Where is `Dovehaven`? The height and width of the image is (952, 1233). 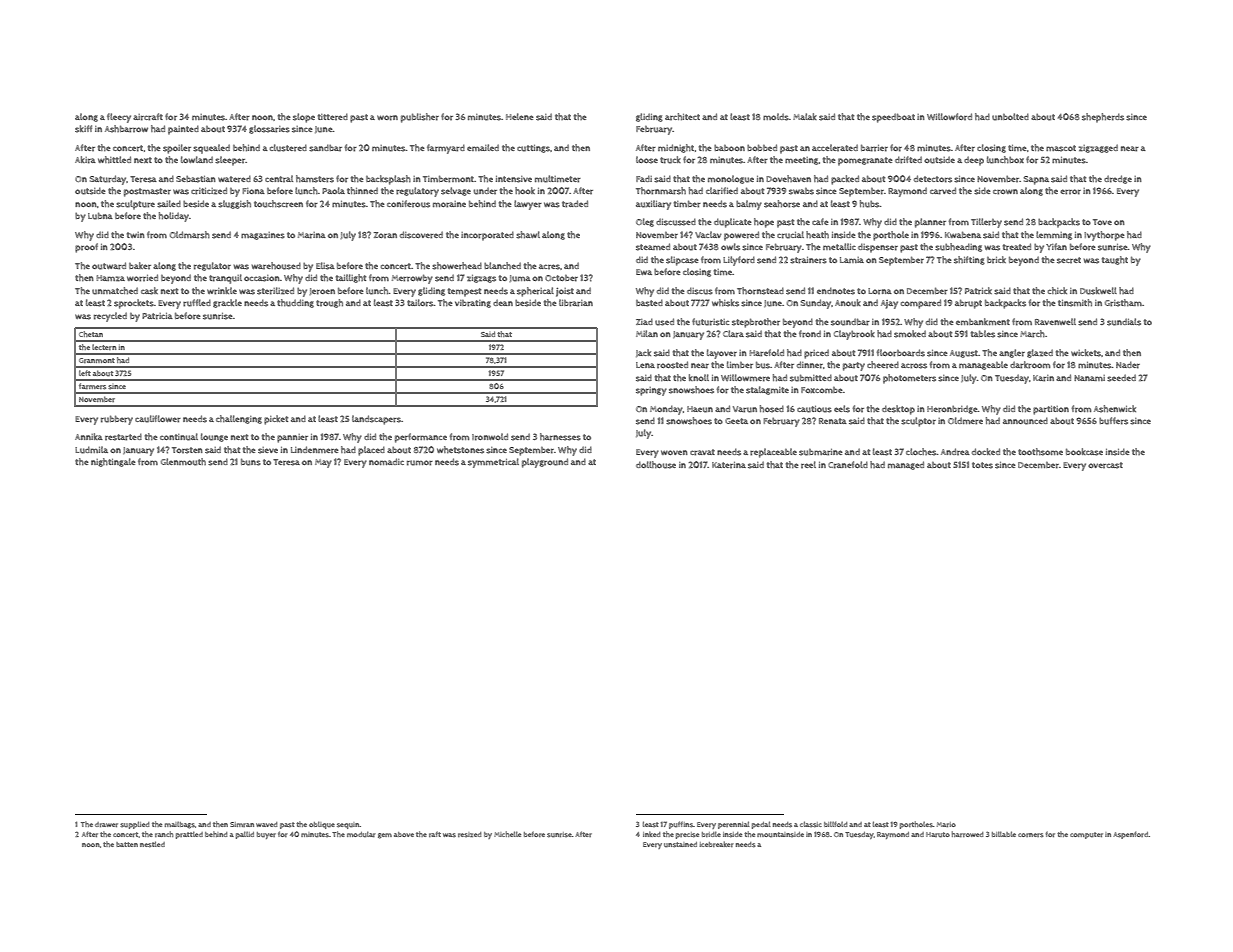 Dovehaven is located at coordinates (788, 178).
